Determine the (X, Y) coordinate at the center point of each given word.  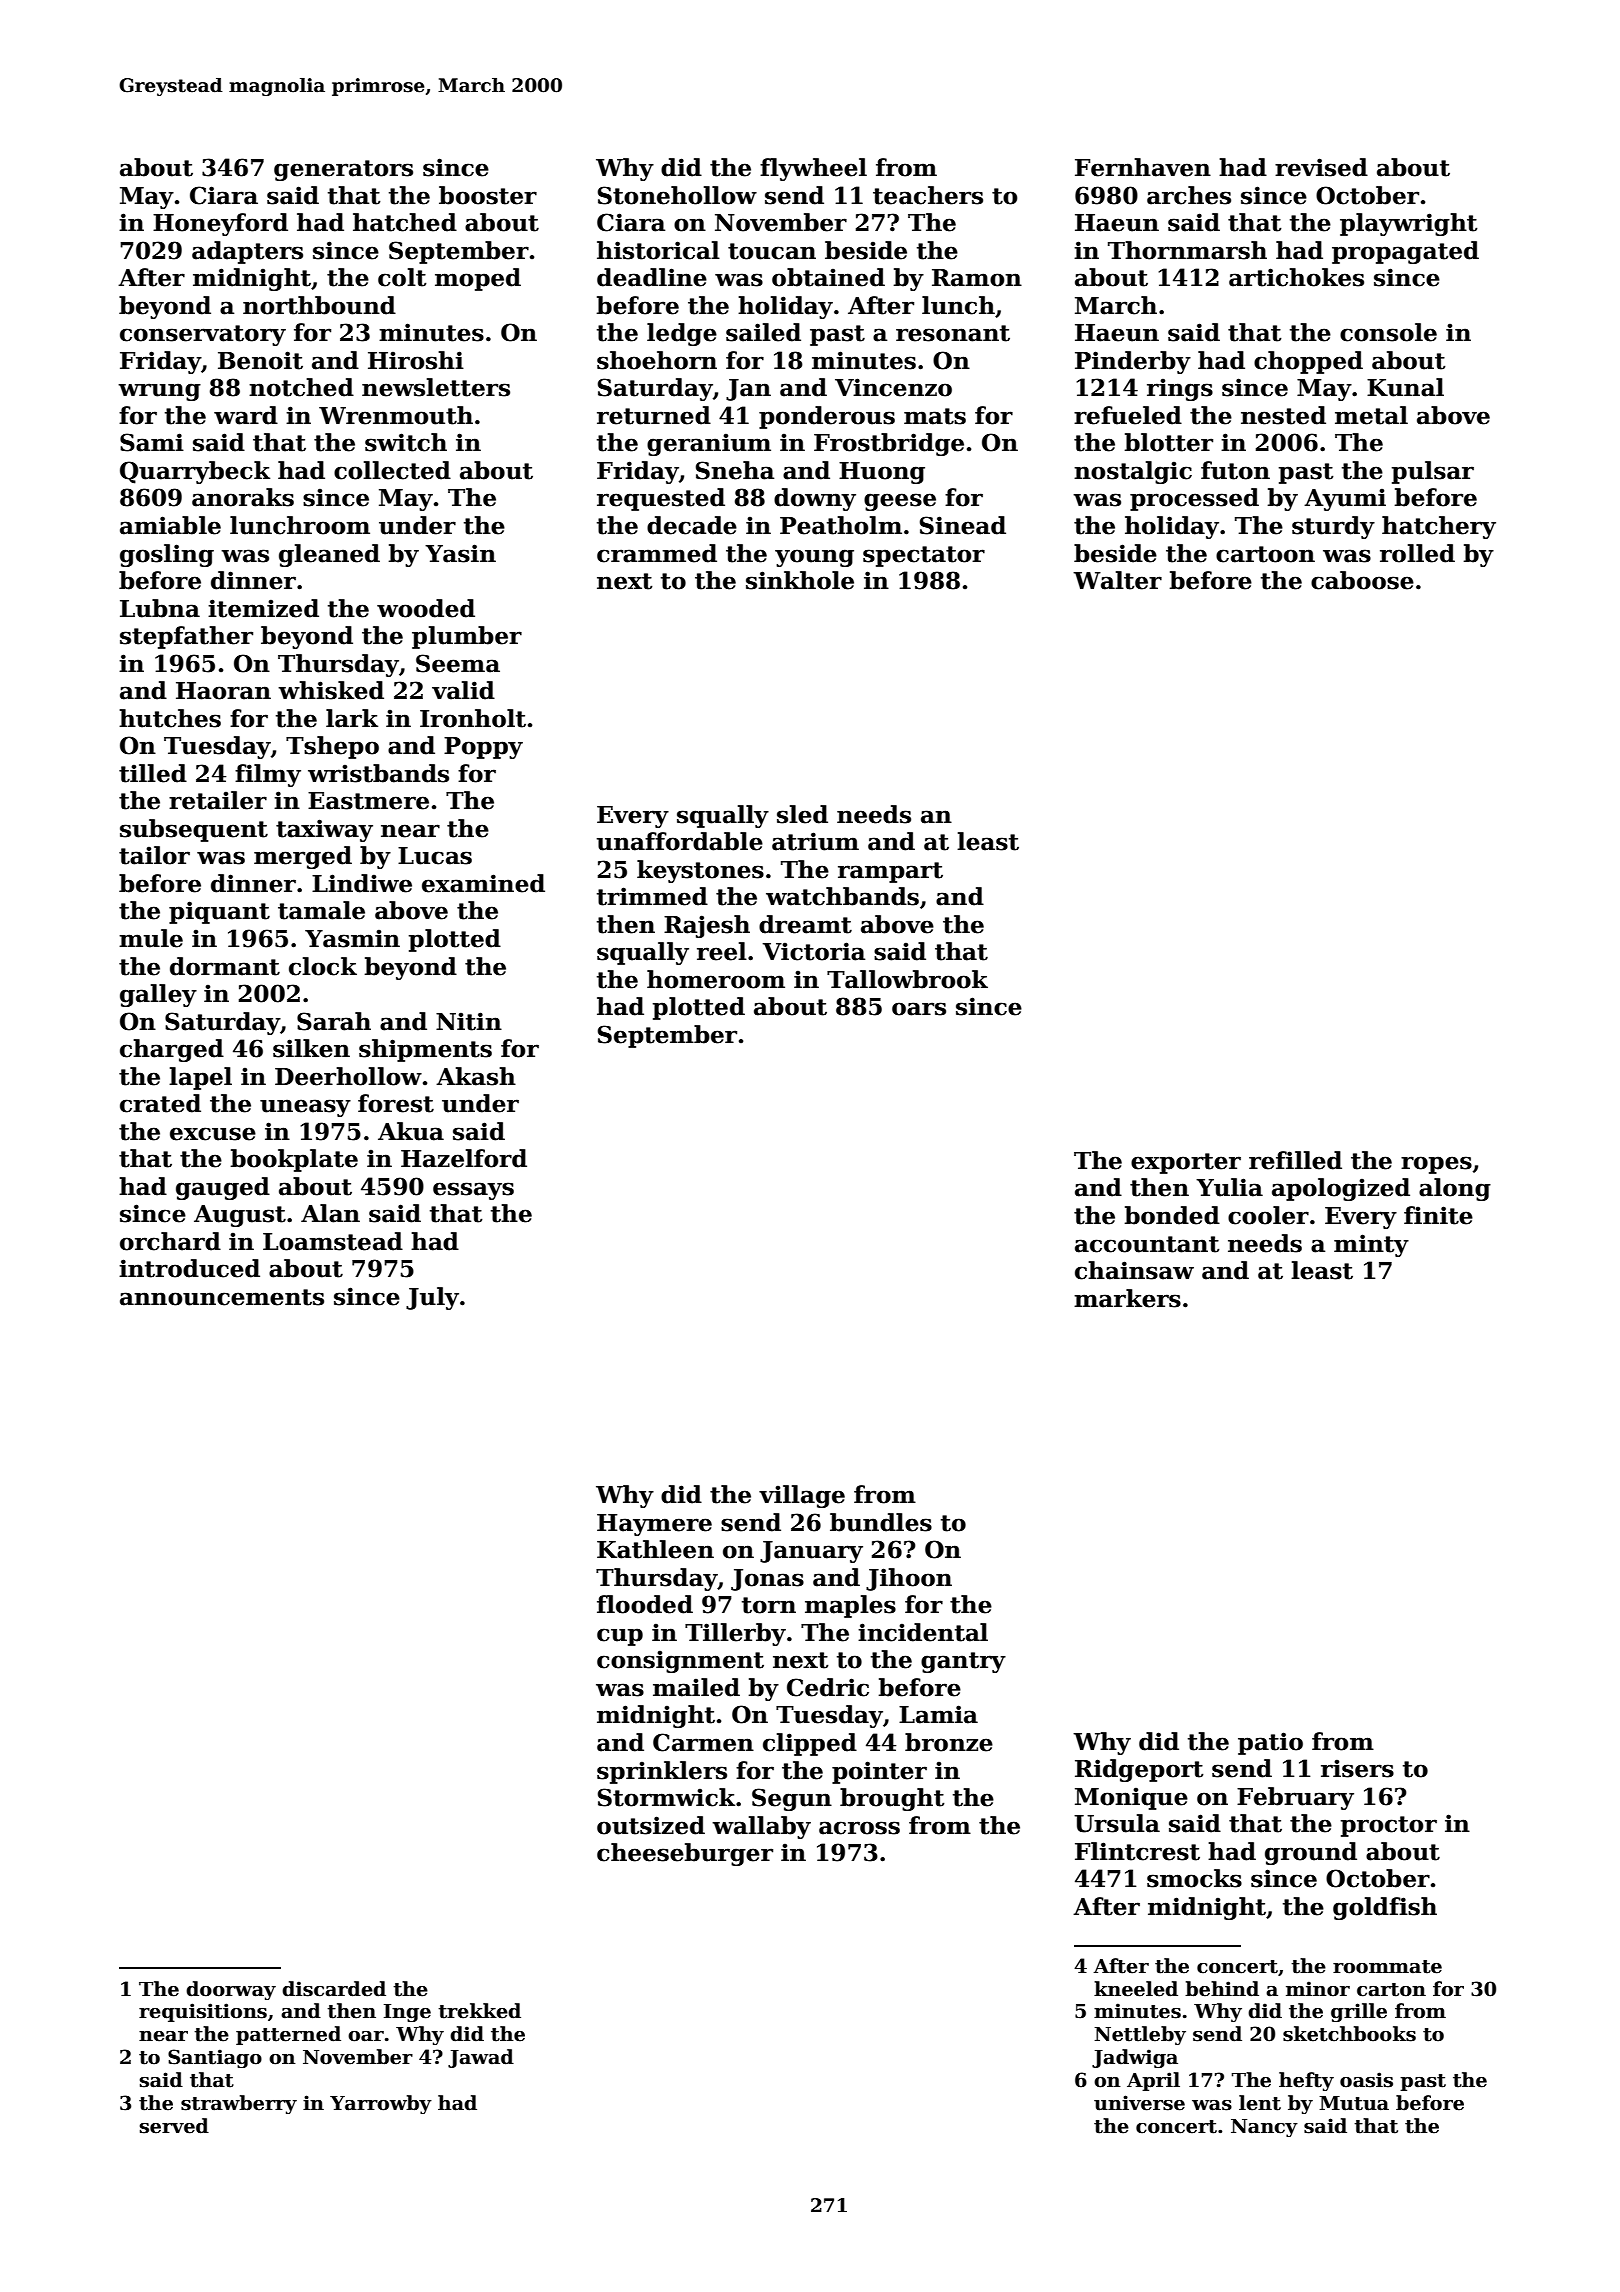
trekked (479, 2011)
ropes (1436, 1165)
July (432, 1298)
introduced (189, 1268)
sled (802, 814)
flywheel (813, 169)
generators (343, 170)
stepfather (186, 637)
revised (1321, 167)
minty (1371, 1245)
